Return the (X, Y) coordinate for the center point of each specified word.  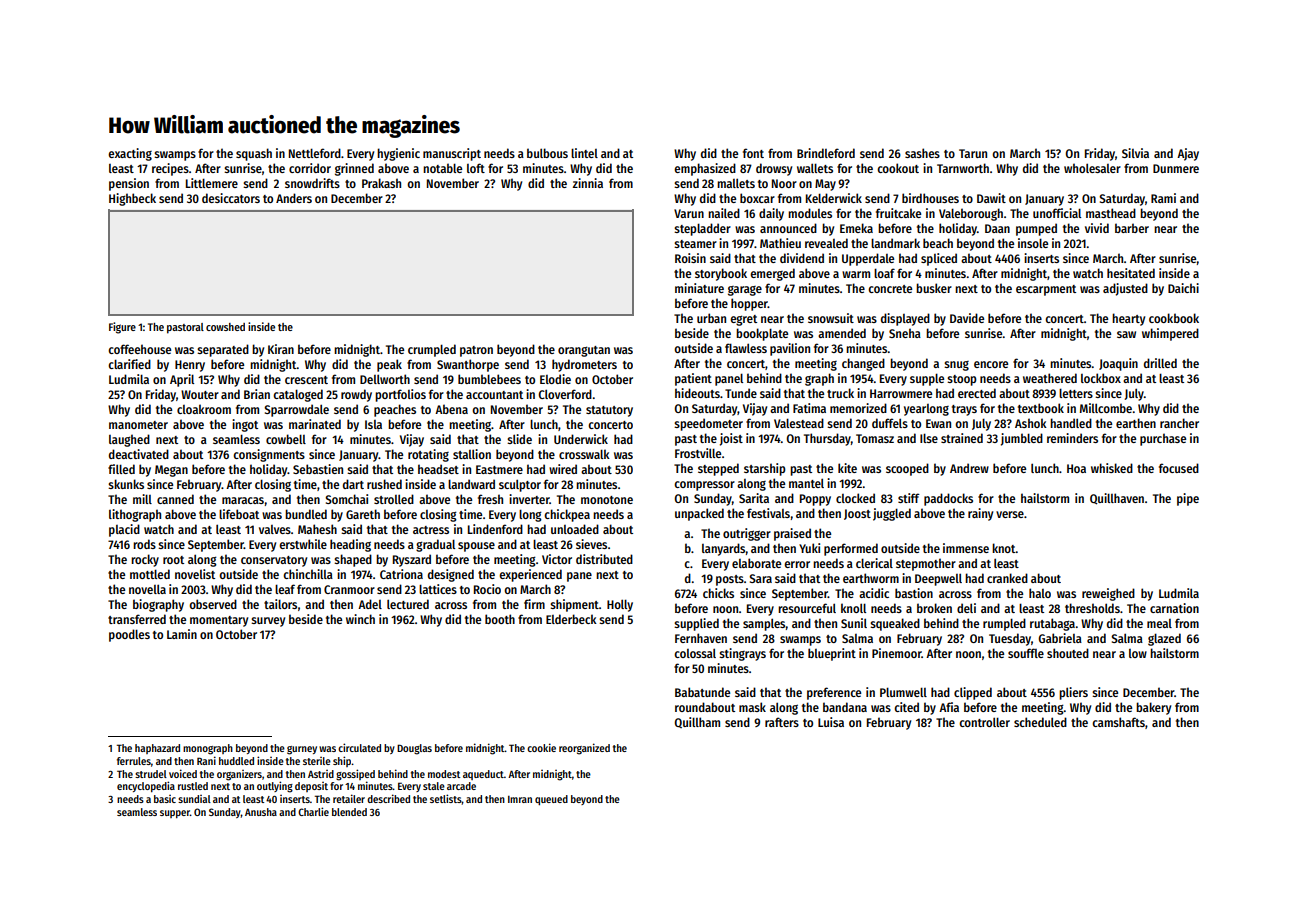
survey (268, 622)
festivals (768, 513)
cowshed (225, 327)
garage (745, 291)
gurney (302, 750)
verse (1010, 514)
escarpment (1046, 290)
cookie (541, 747)
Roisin (690, 258)
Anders (294, 198)
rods (144, 544)
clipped (973, 693)
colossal (695, 653)
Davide (967, 318)
